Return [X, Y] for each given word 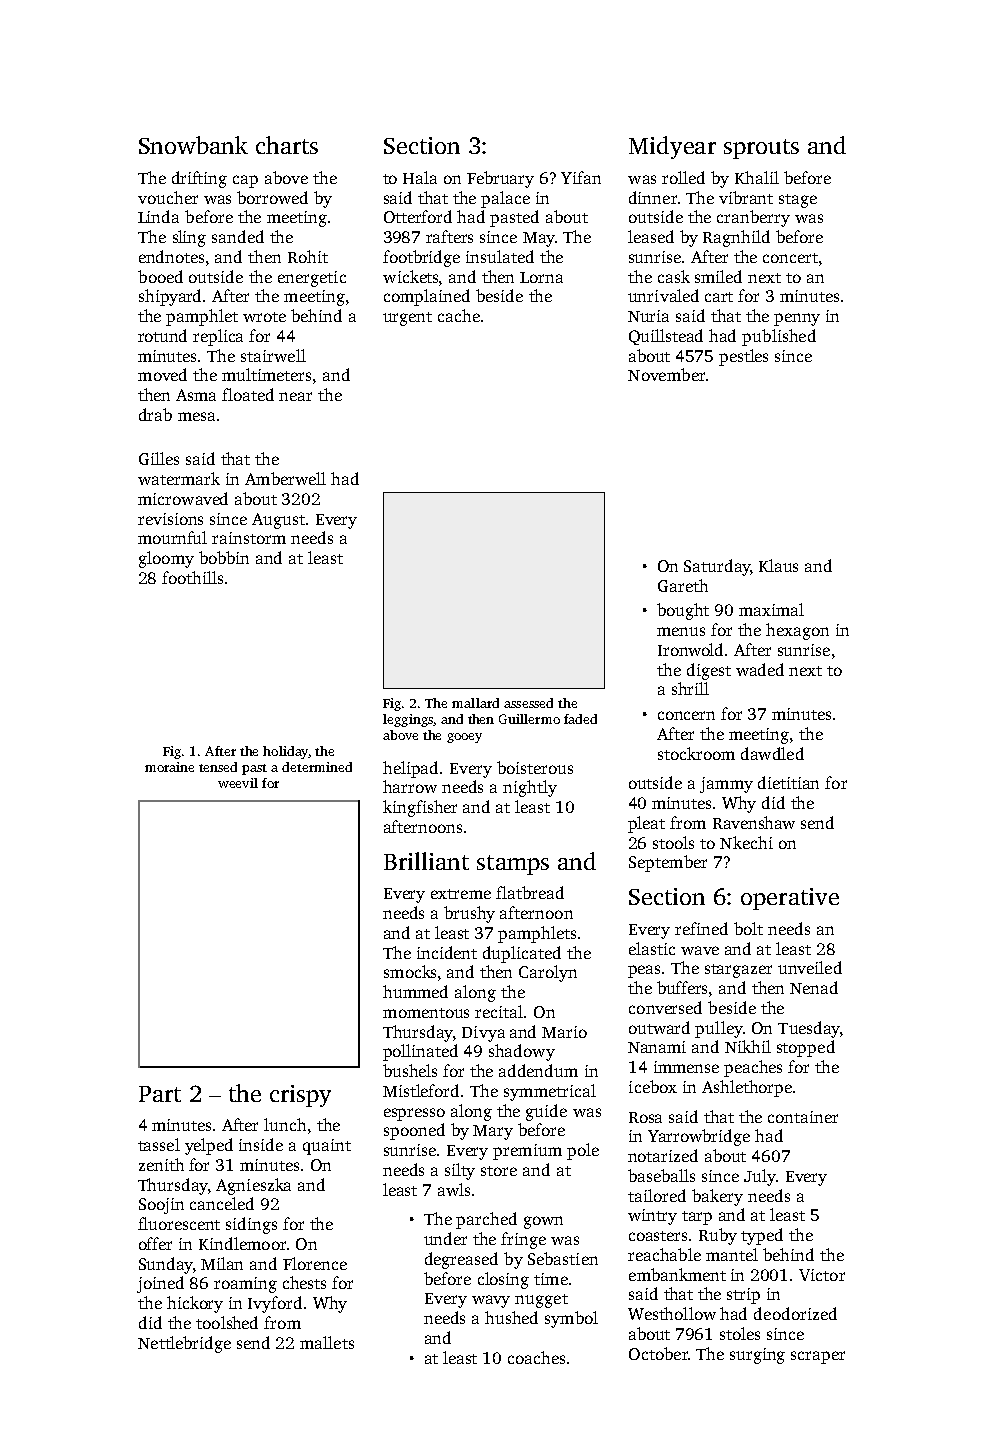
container [803, 1117]
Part [160, 1094]
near [295, 396]
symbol [571, 1319]
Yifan [581, 177]
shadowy [522, 1052]
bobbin [224, 557]
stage [798, 201]
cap [245, 181]
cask [674, 276]
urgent [407, 319]
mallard [475, 703]
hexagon [797, 631]
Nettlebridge [184, 1344]
